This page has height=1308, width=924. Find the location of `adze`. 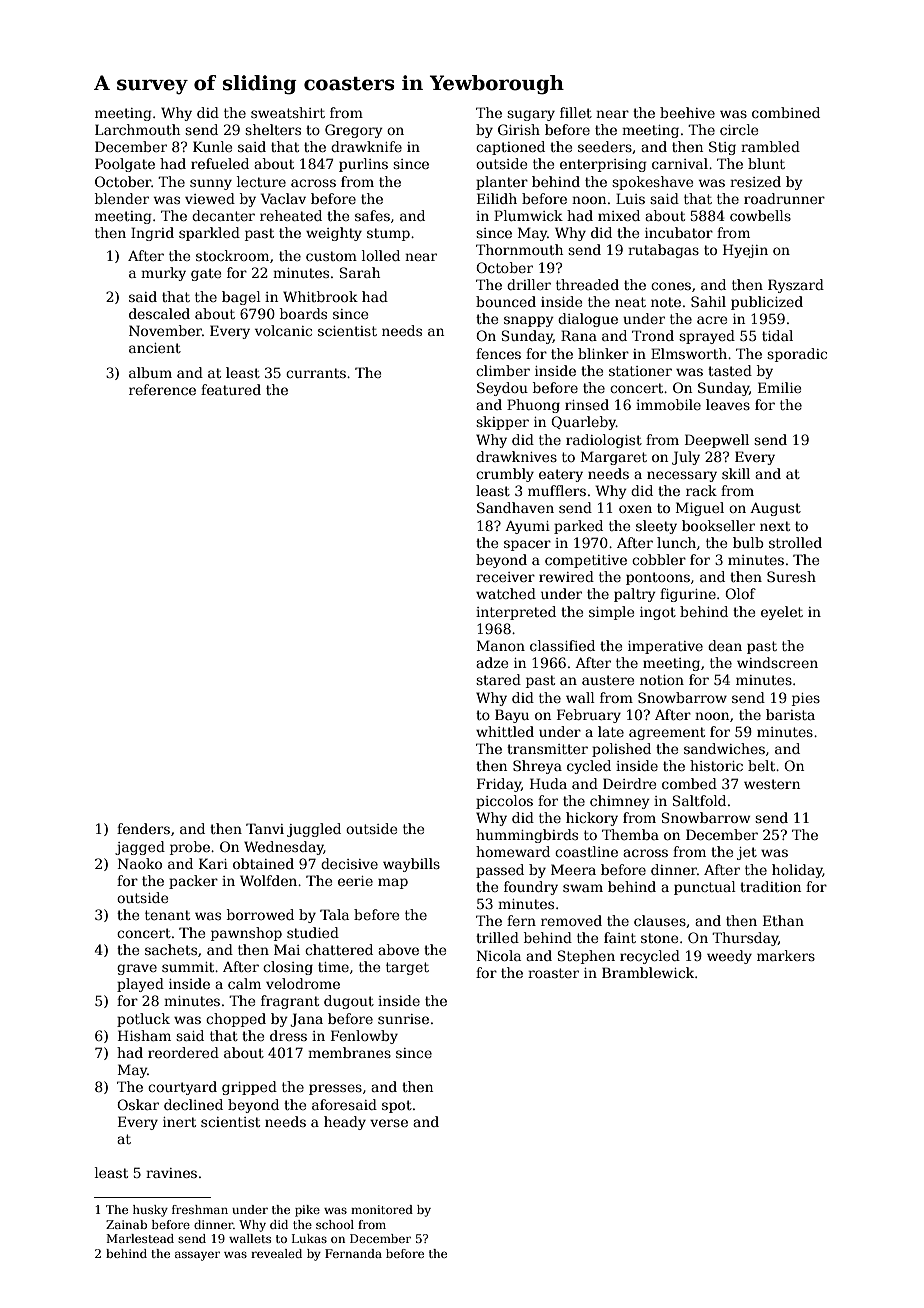

adze is located at coordinates (492, 662).
